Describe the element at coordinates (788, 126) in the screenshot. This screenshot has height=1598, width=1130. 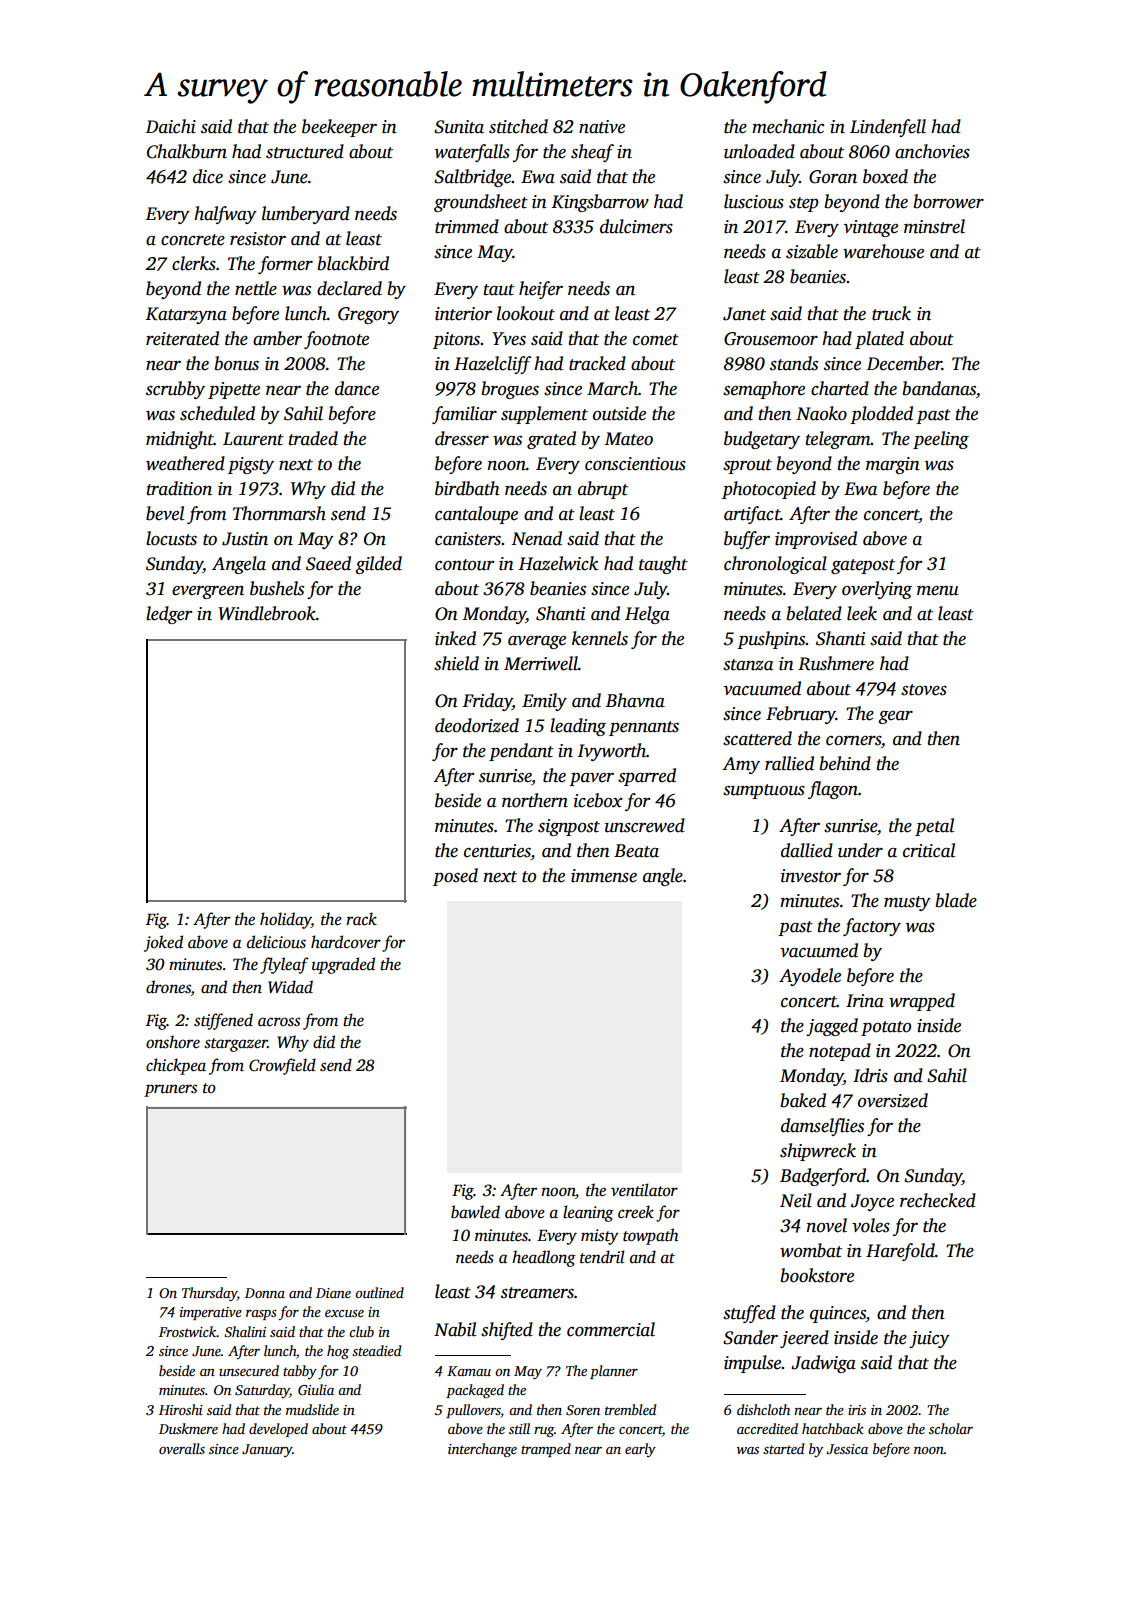
I see `mechanic` at that location.
